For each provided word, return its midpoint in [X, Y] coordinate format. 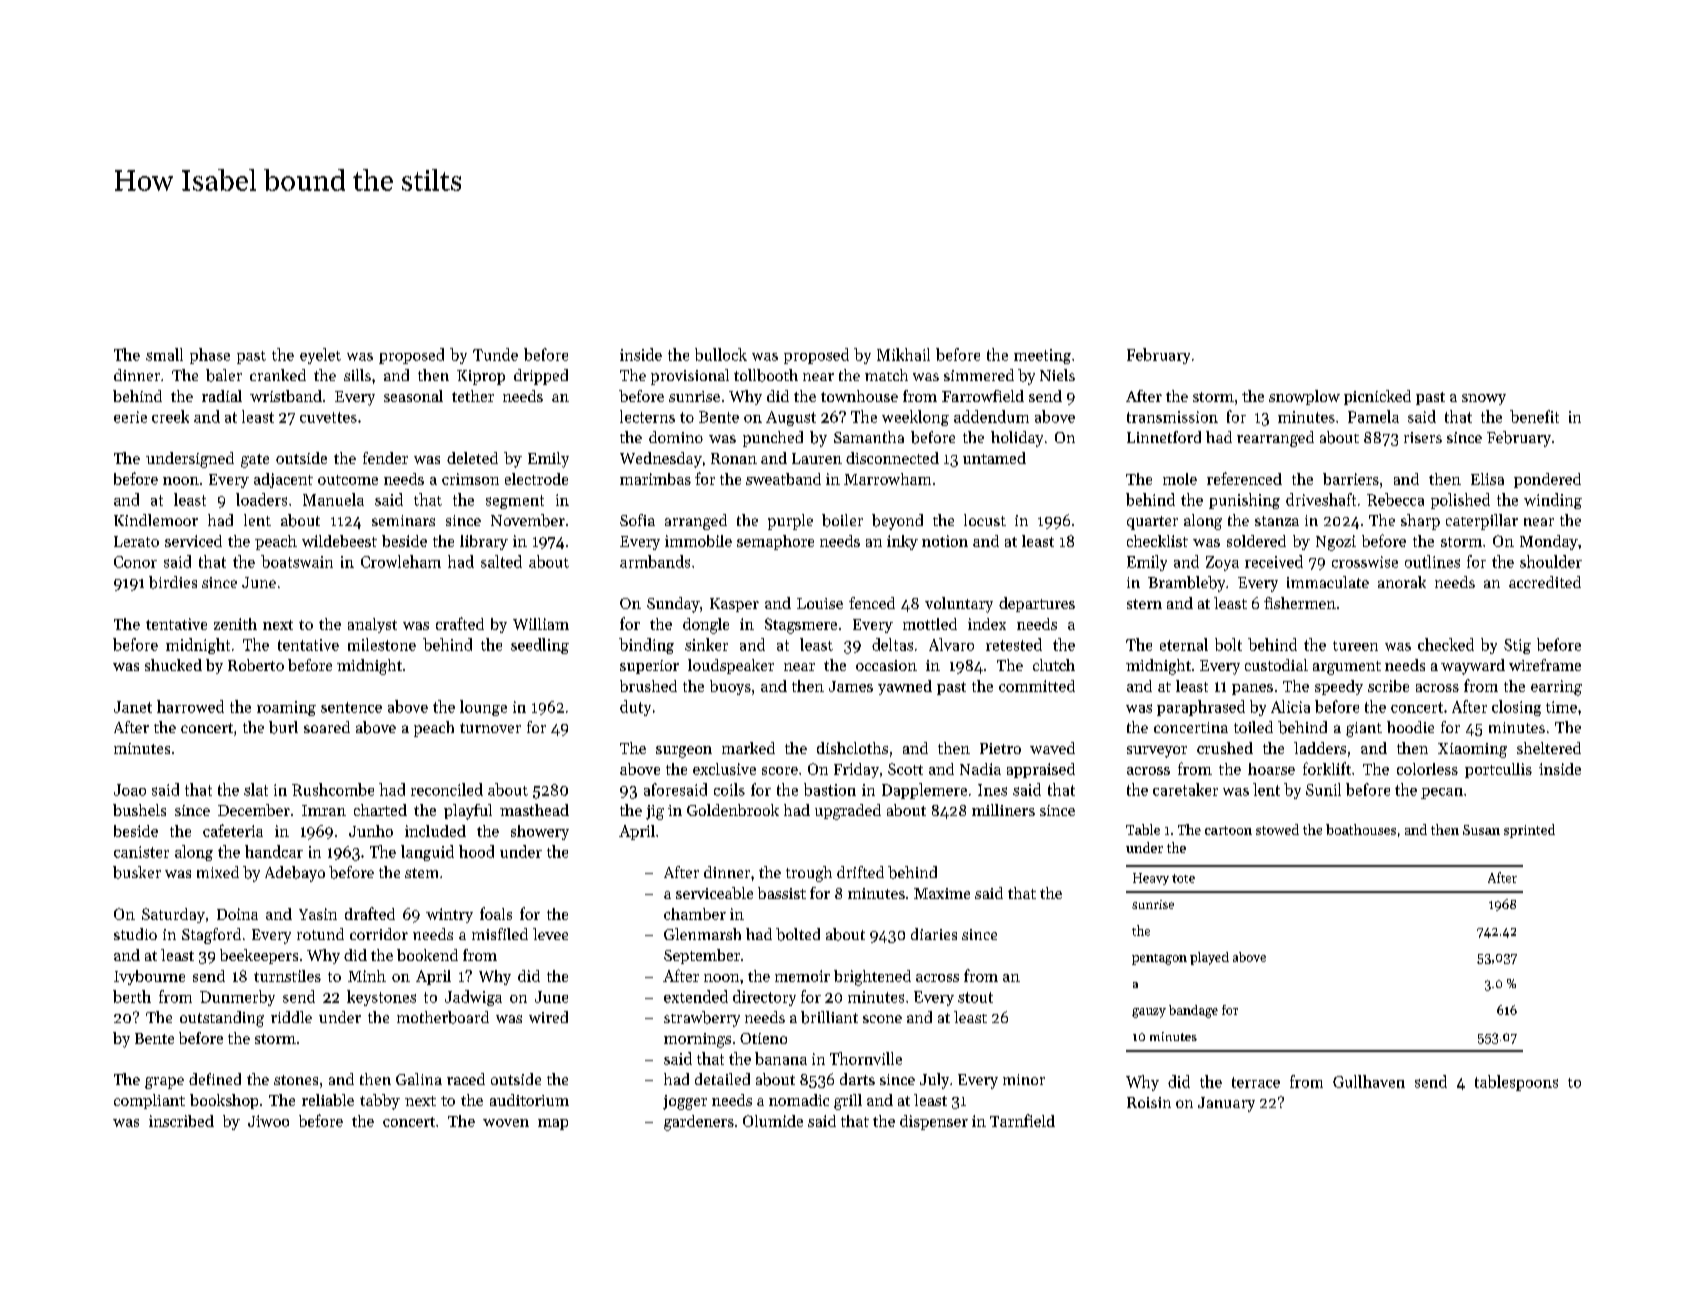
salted [501, 561]
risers [1423, 437]
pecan [1442, 793]
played [1209, 958]
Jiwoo [268, 1121]
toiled [1253, 727]
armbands [655, 561]
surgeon [684, 752]
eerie [130, 417]
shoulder [1551, 561]
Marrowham [887, 479]
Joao [130, 790]
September [702, 956]
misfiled [500, 934]
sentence [351, 707]
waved [1052, 748]
